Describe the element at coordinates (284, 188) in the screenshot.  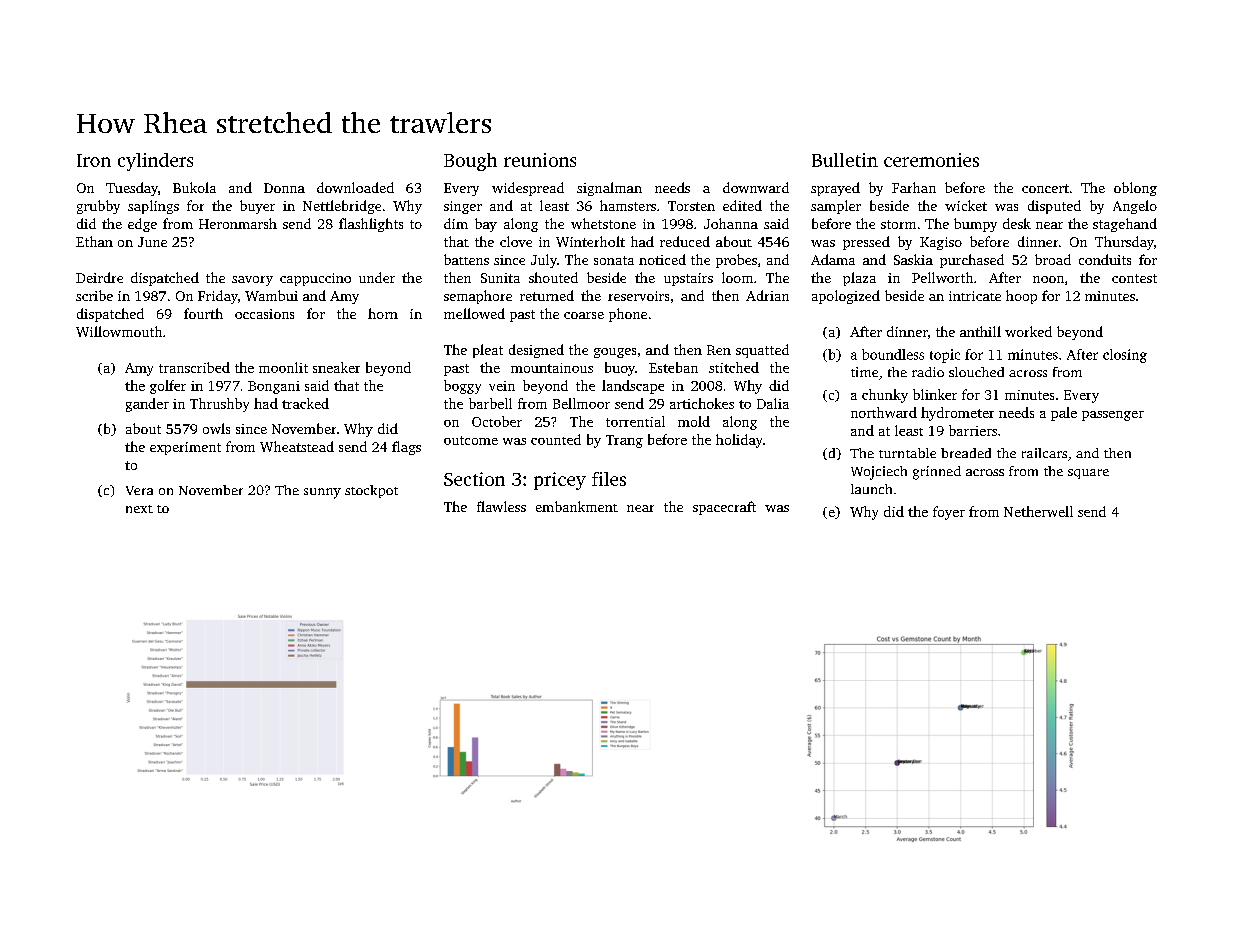
I see `Donna` at that location.
